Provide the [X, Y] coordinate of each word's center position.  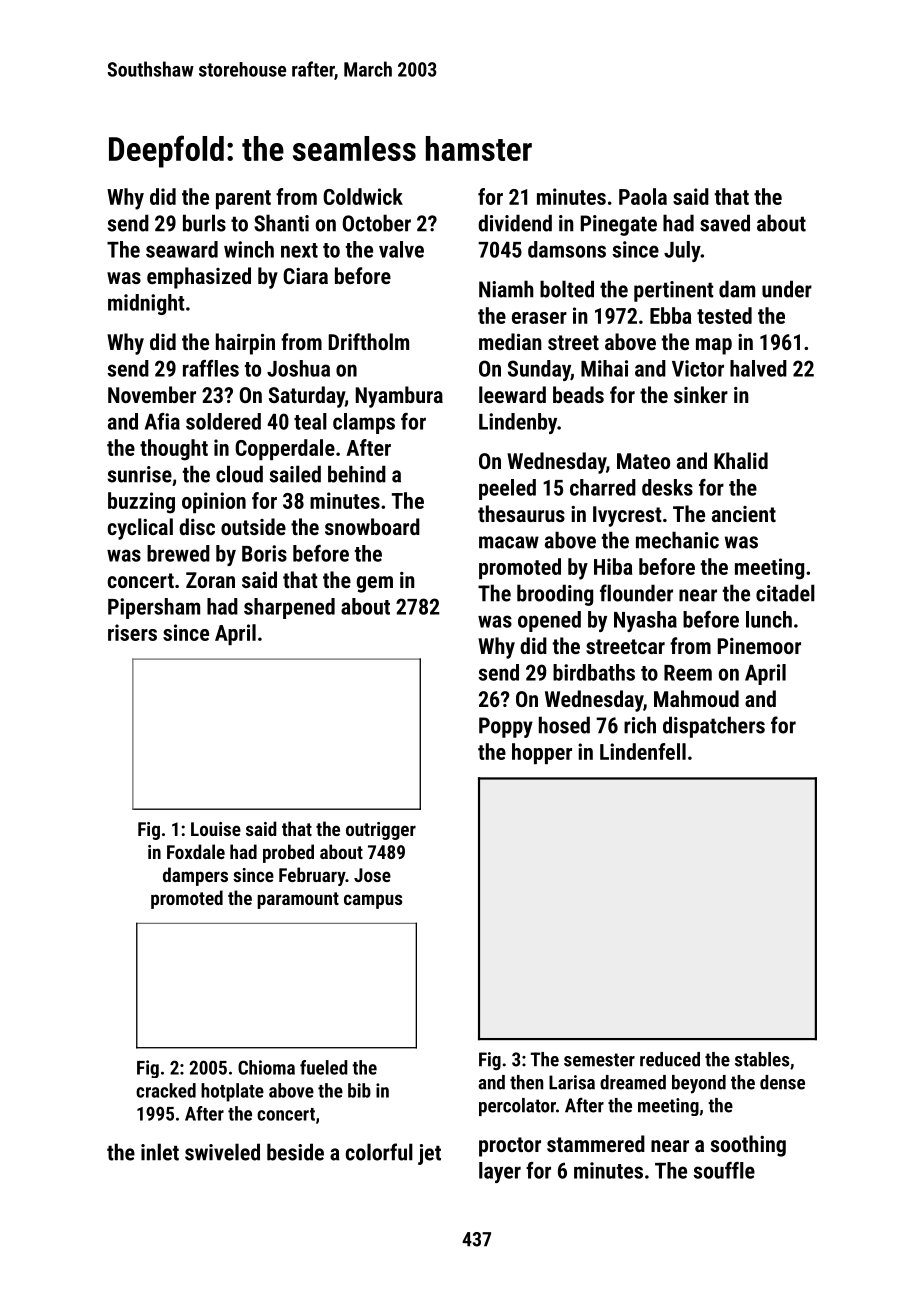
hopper [542, 753]
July [682, 251]
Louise [216, 829]
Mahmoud [696, 698]
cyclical [140, 529]
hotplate [232, 1092]
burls [204, 223]
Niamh [506, 289]
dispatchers [714, 727]
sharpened [289, 608]
